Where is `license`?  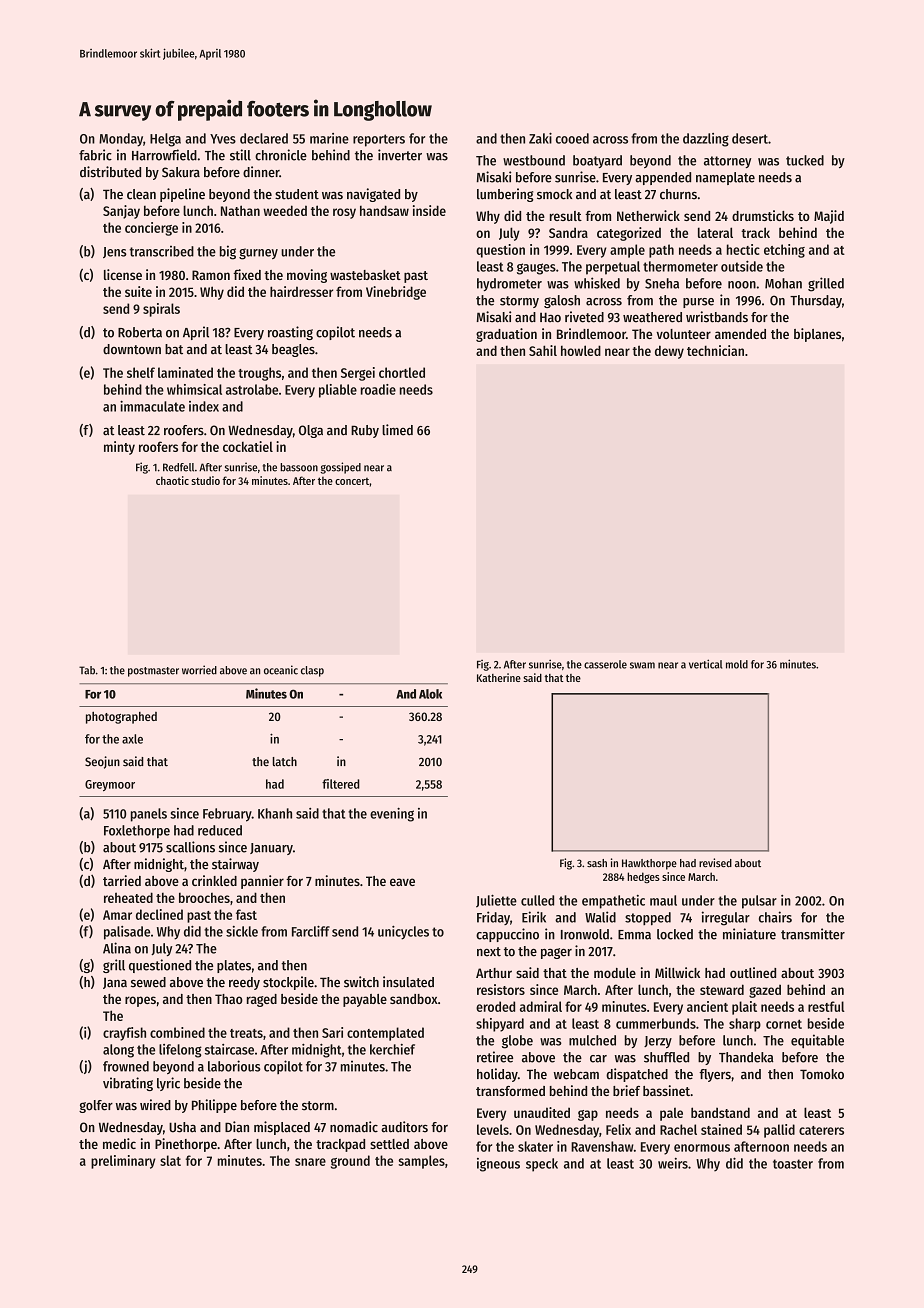
license is located at coordinates (123, 274).
